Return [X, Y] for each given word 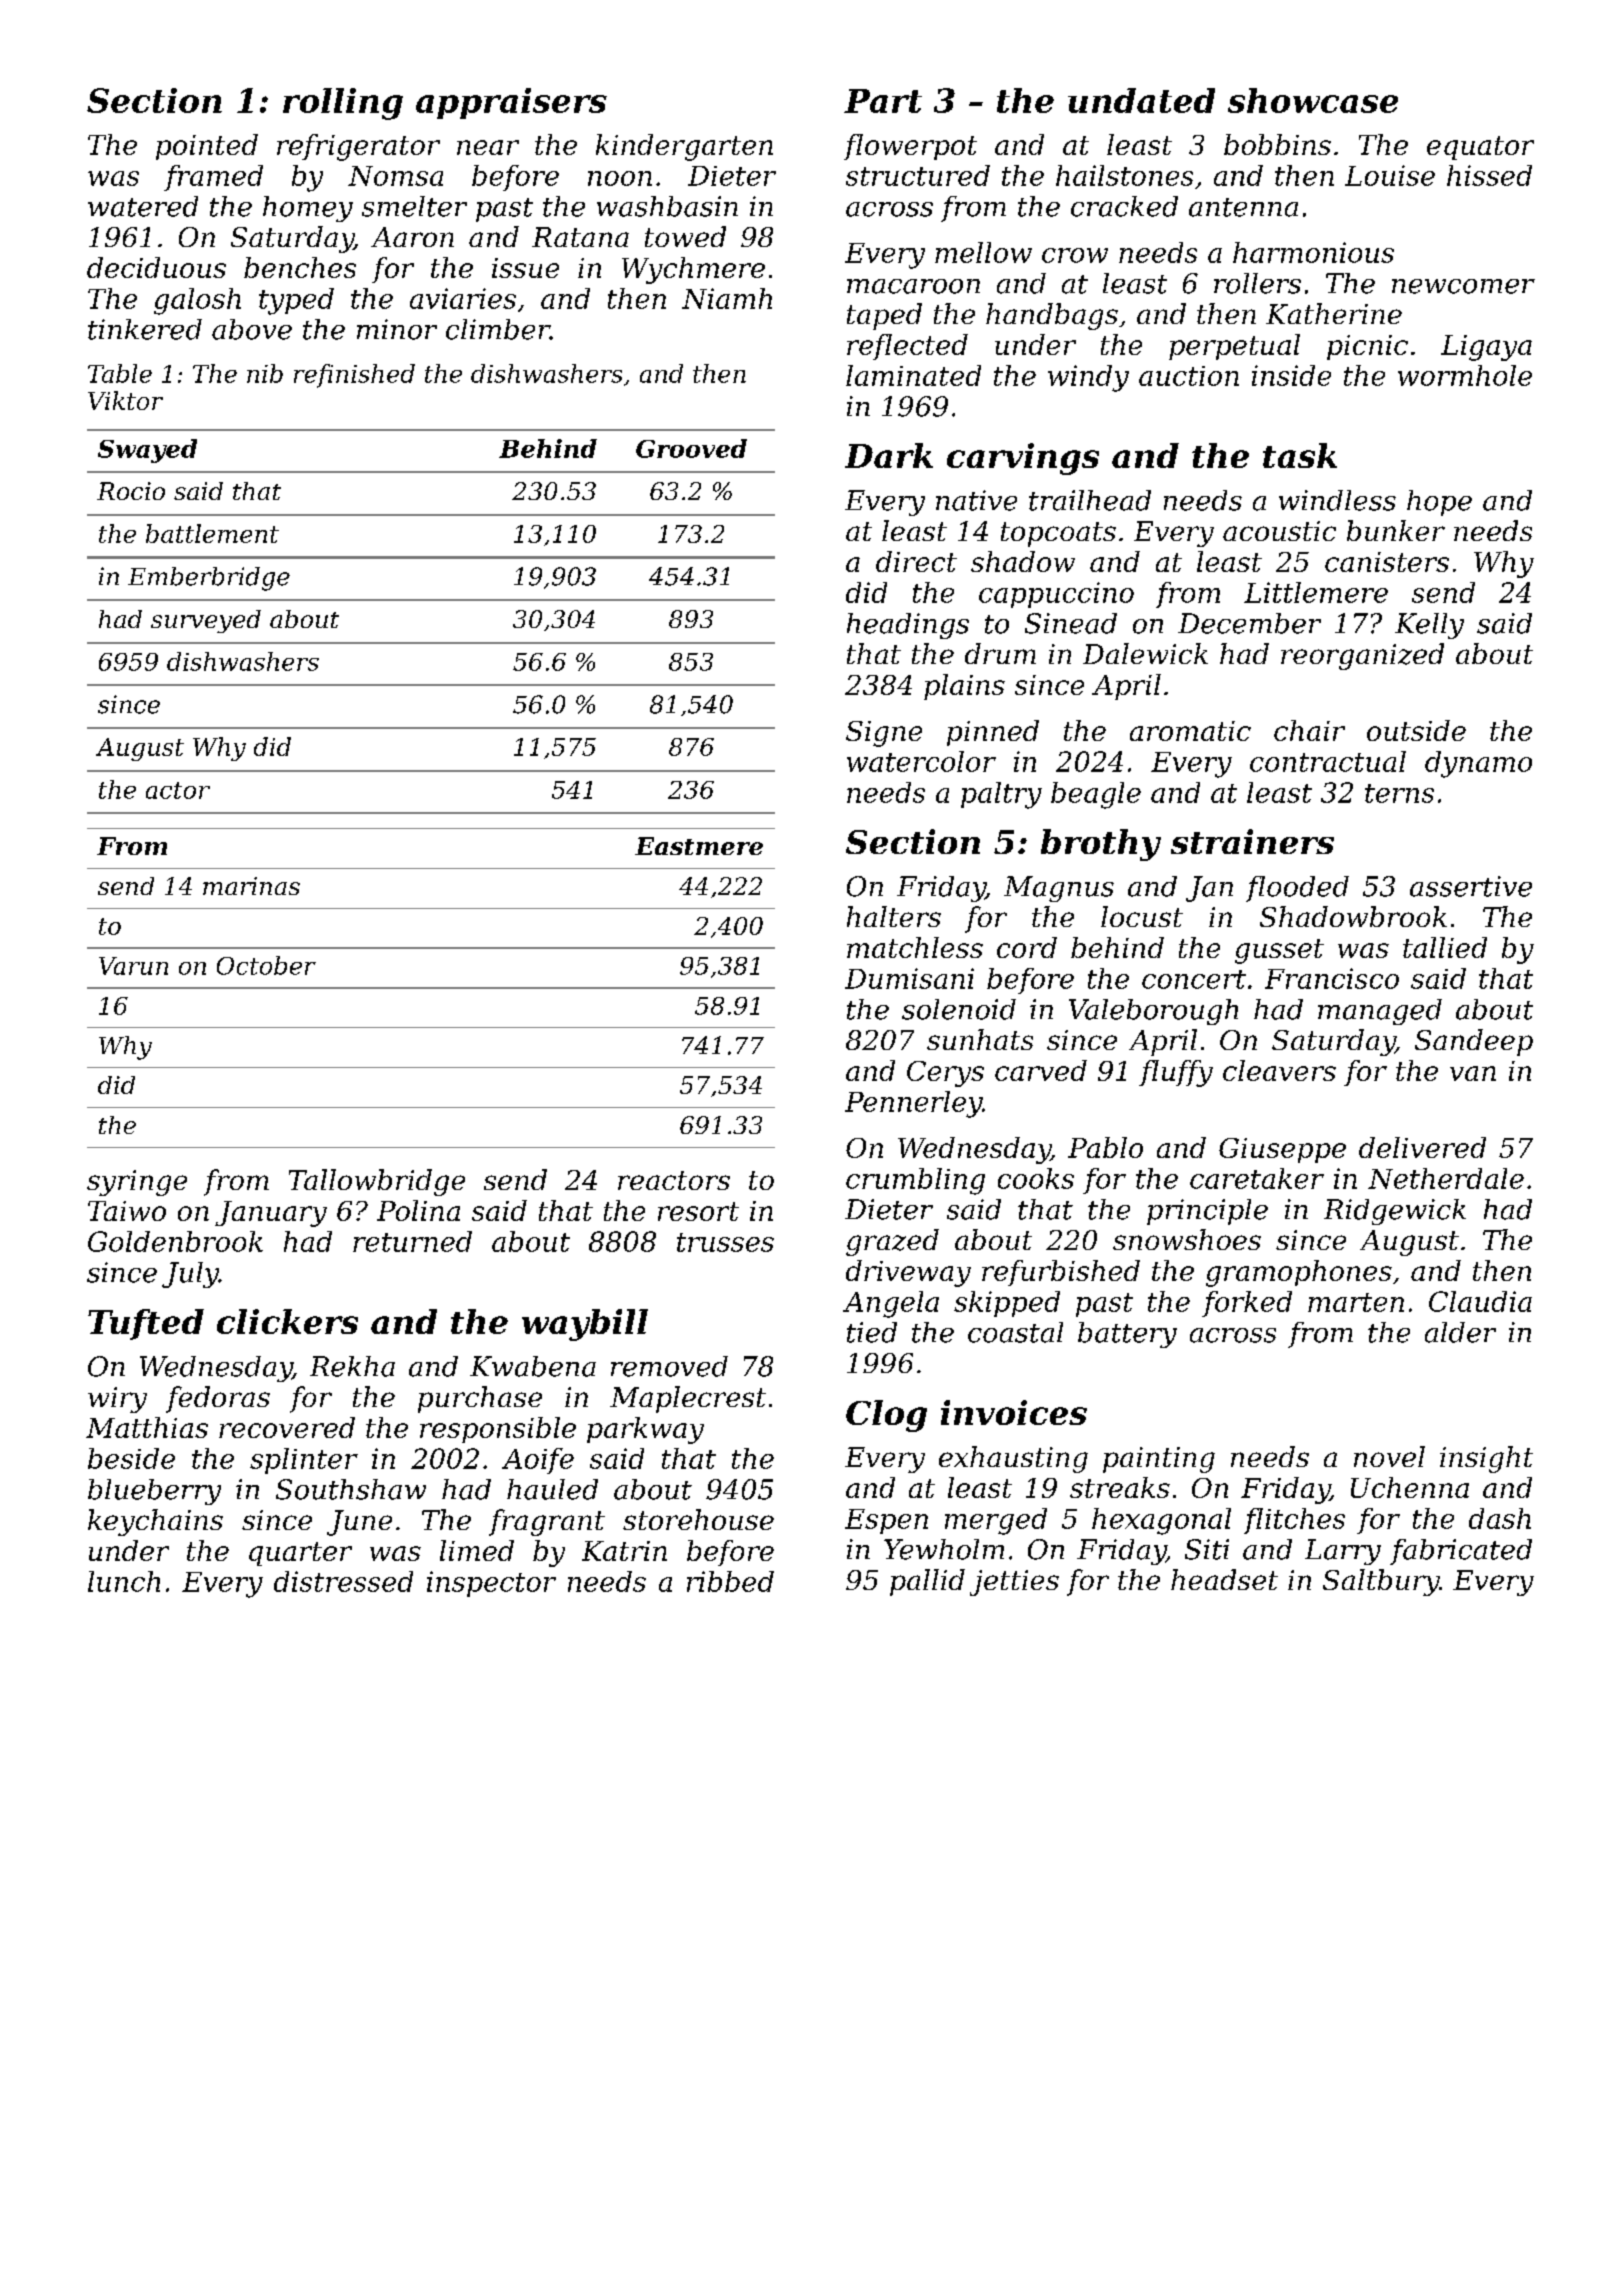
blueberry [154, 1492]
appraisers [511, 103]
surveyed [206, 621]
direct [916, 561]
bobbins [1277, 144]
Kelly [1429, 626]
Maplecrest [688, 1399]
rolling [343, 104]
